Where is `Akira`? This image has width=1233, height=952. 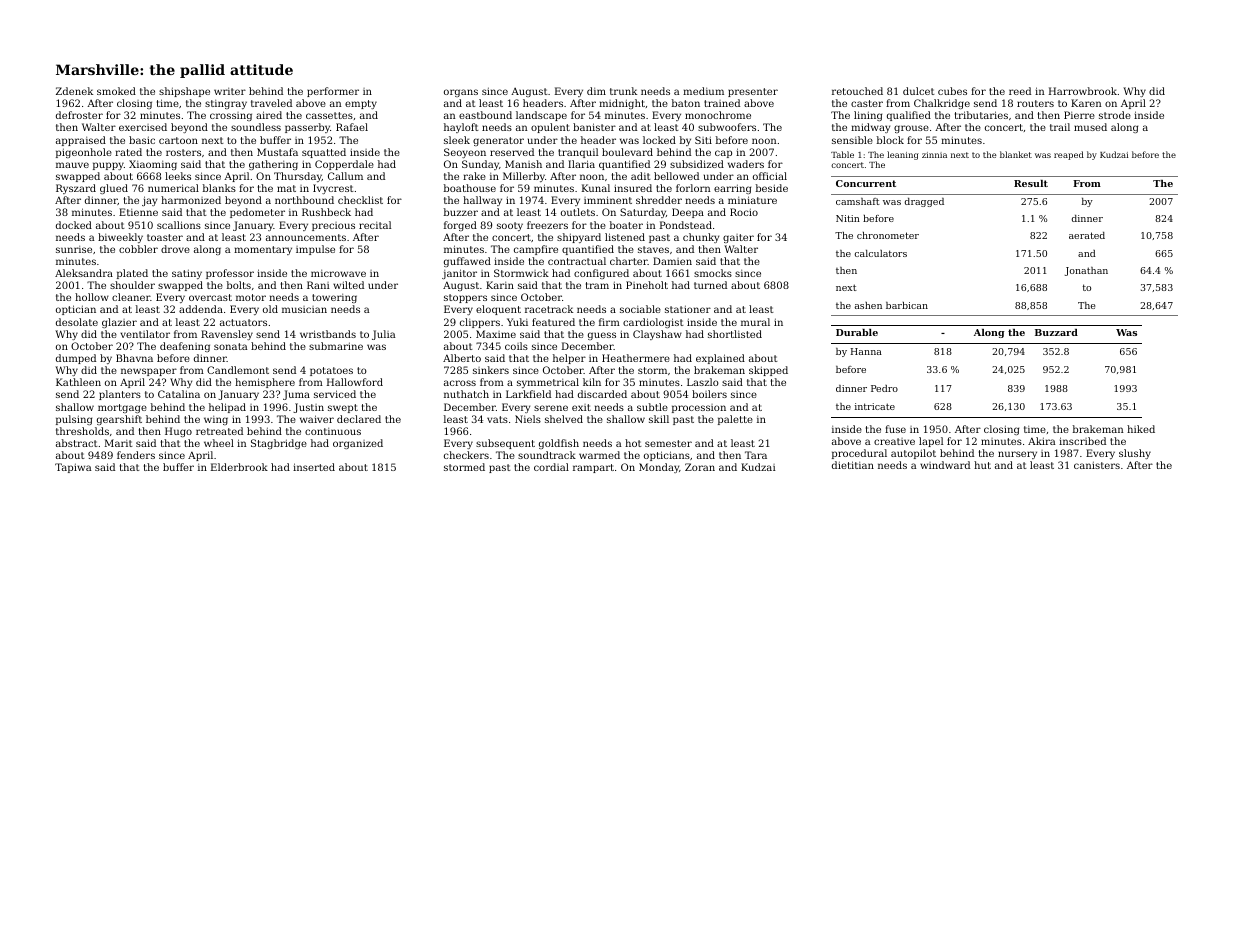 Akira is located at coordinates (1041, 441).
